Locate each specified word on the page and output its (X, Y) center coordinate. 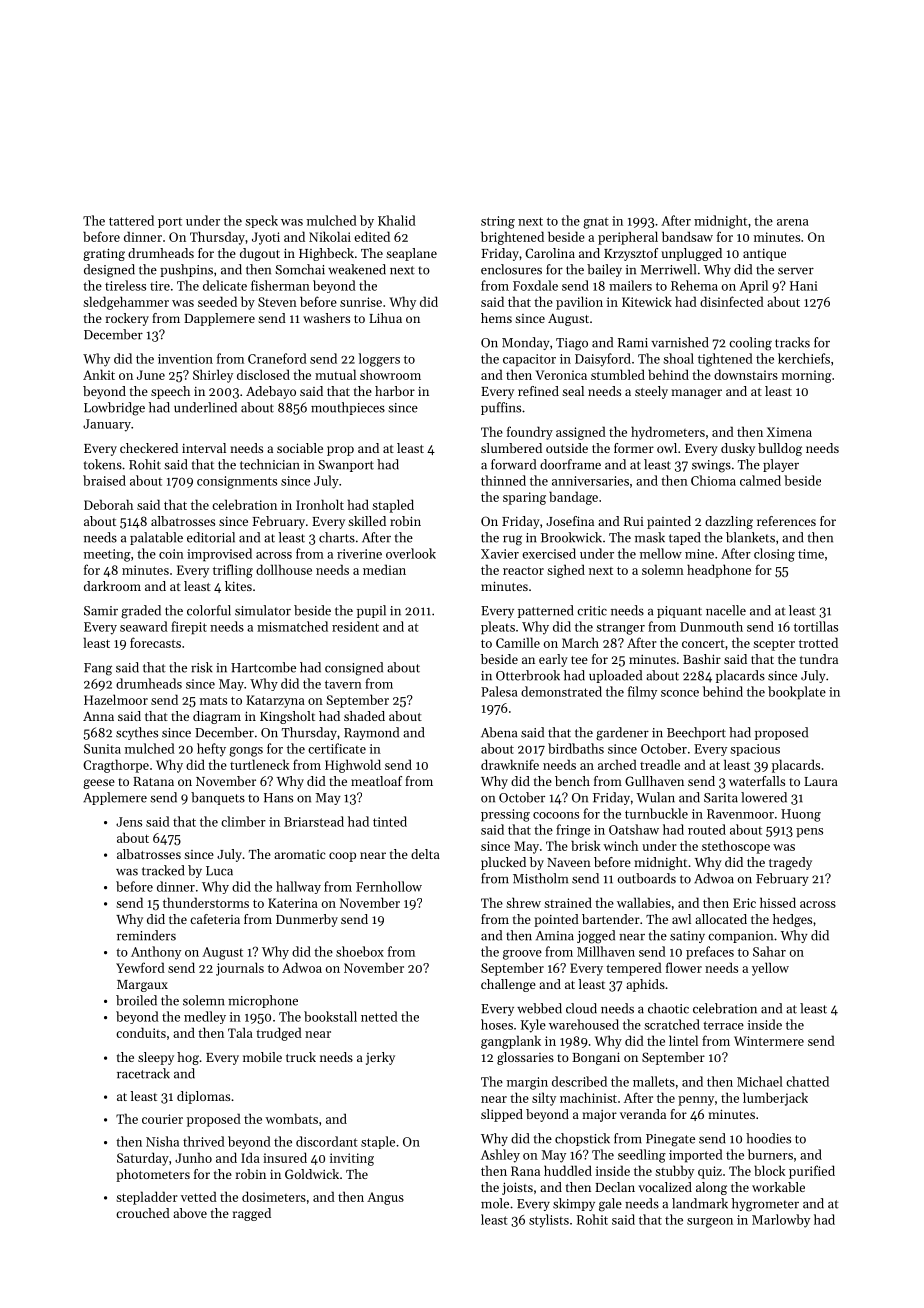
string (498, 222)
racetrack (143, 1073)
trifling (233, 571)
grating (104, 254)
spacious (755, 750)
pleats (498, 628)
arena (793, 222)
